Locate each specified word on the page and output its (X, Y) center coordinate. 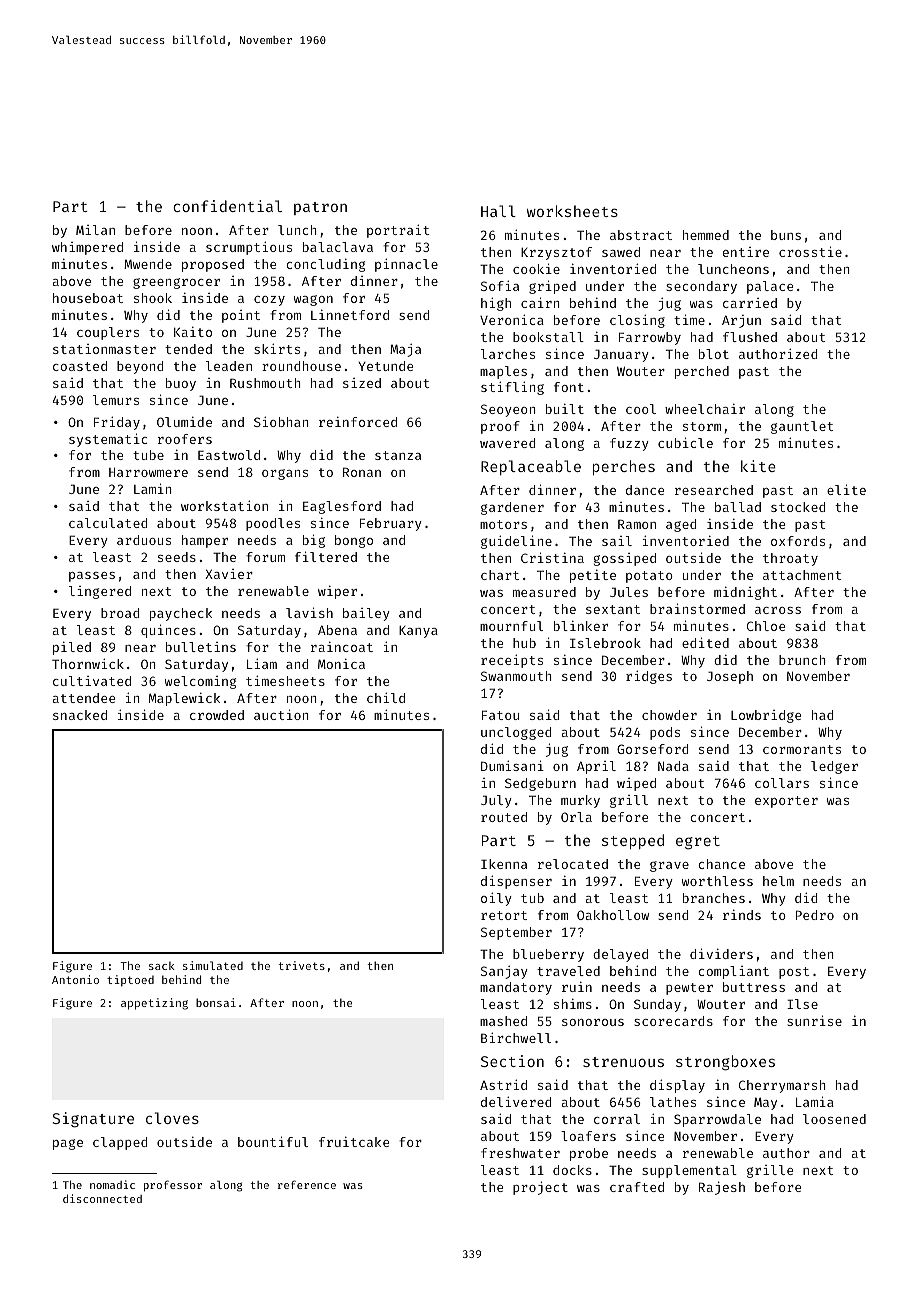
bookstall (548, 337)
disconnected (102, 1198)
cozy (269, 301)
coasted (80, 366)
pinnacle (406, 265)
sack (162, 966)
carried (750, 303)
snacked (80, 715)
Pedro (815, 915)
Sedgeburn (540, 784)
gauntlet (802, 427)
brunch (802, 660)
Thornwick (88, 663)
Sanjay (504, 972)
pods (665, 733)
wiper (337, 592)
